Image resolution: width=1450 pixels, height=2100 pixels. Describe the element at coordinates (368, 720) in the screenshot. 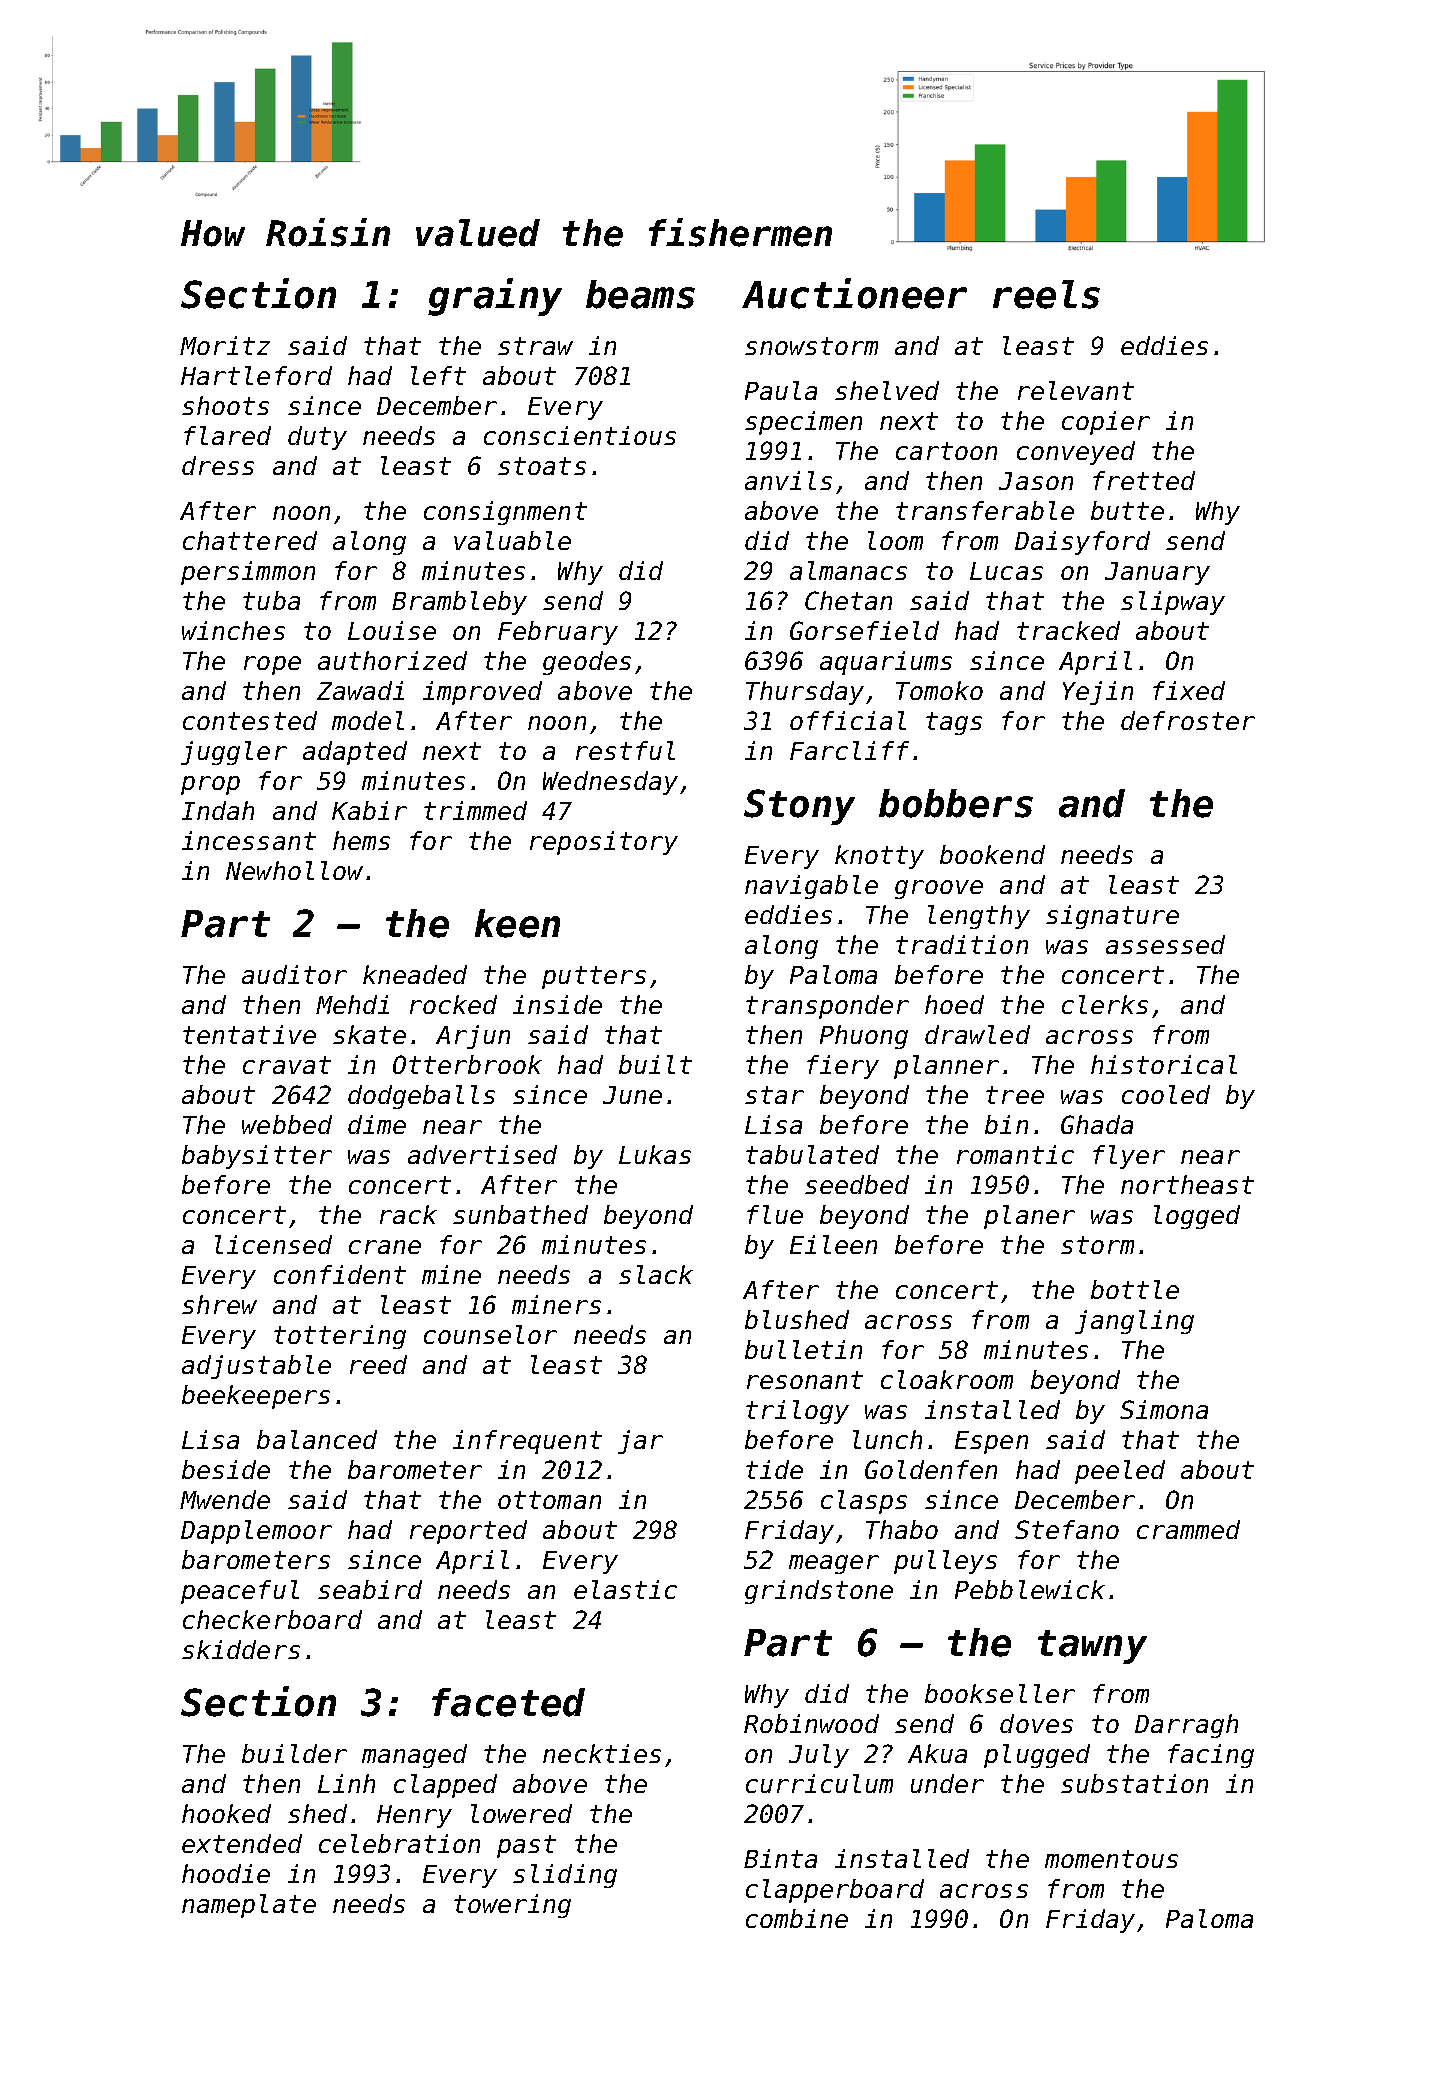

I see `model` at that location.
